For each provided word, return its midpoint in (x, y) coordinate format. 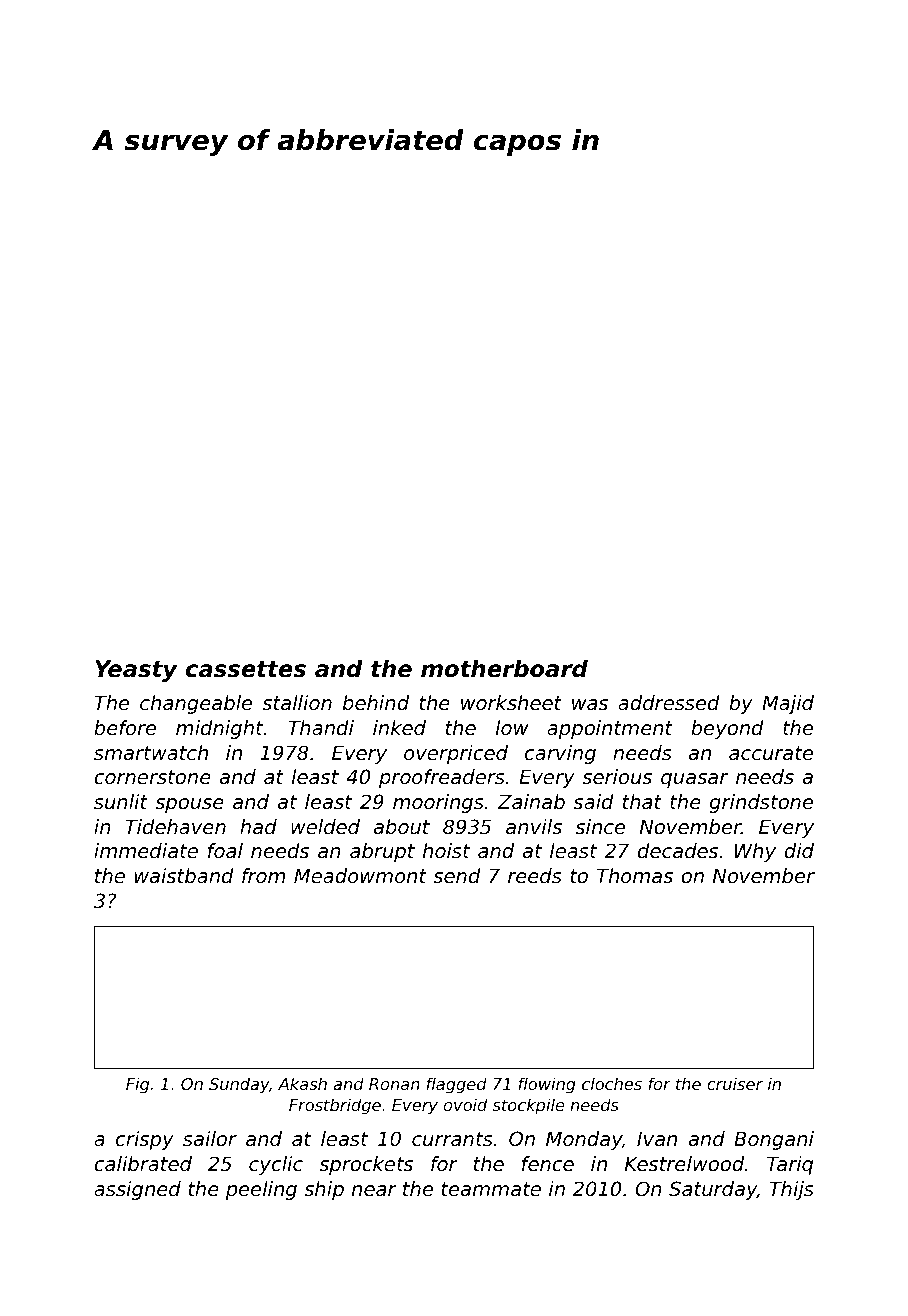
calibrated (143, 1164)
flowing (547, 1085)
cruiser (735, 1083)
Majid (788, 704)
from (263, 876)
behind (376, 703)
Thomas (635, 876)
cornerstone (152, 777)
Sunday (239, 1085)
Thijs (792, 1190)
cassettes (246, 669)
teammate (491, 1189)
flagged (456, 1085)
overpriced (456, 754)
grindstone (761, 803)
